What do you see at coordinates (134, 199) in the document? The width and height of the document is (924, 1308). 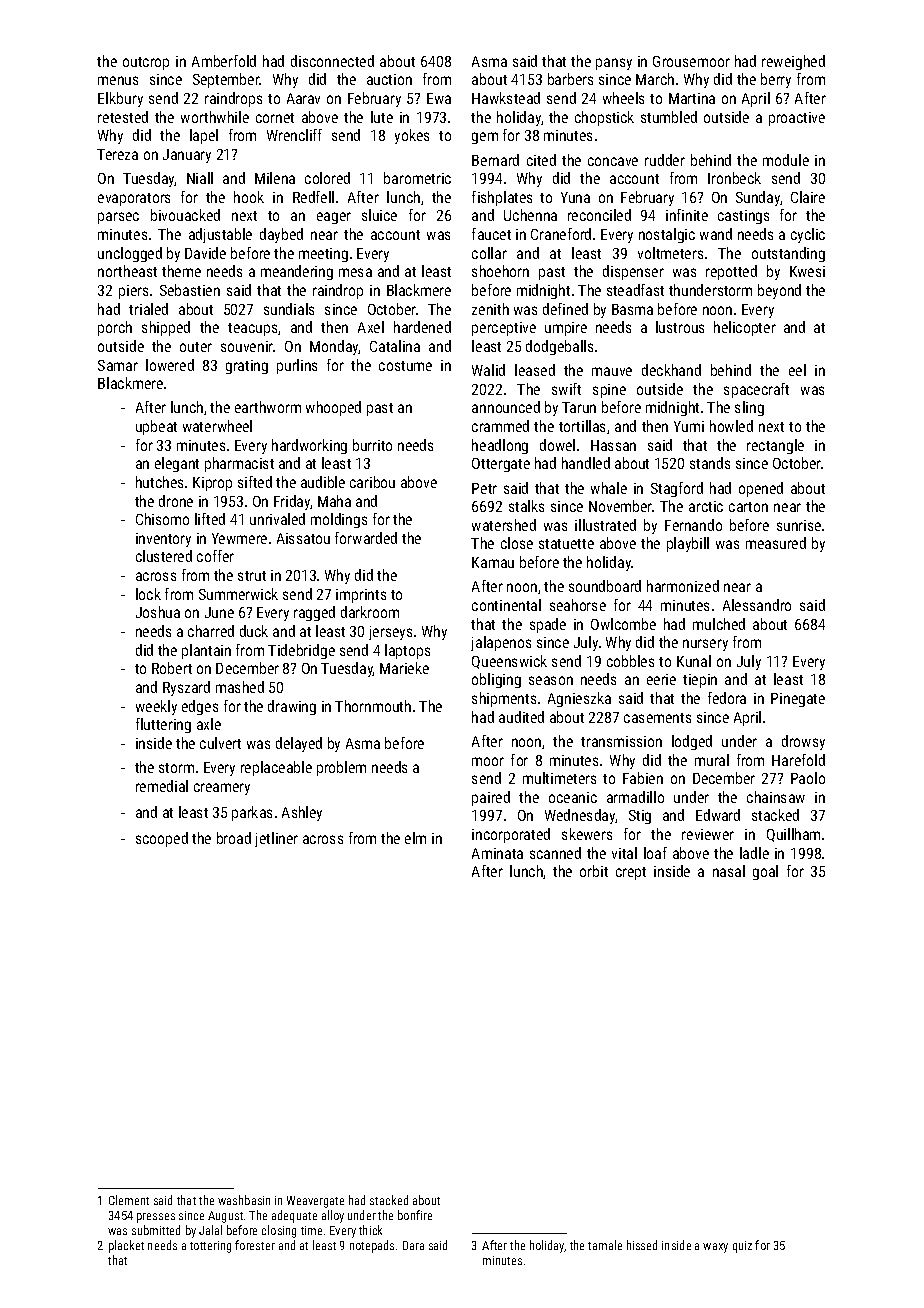 I see `evaporators` at bounding box center [134, 199].
